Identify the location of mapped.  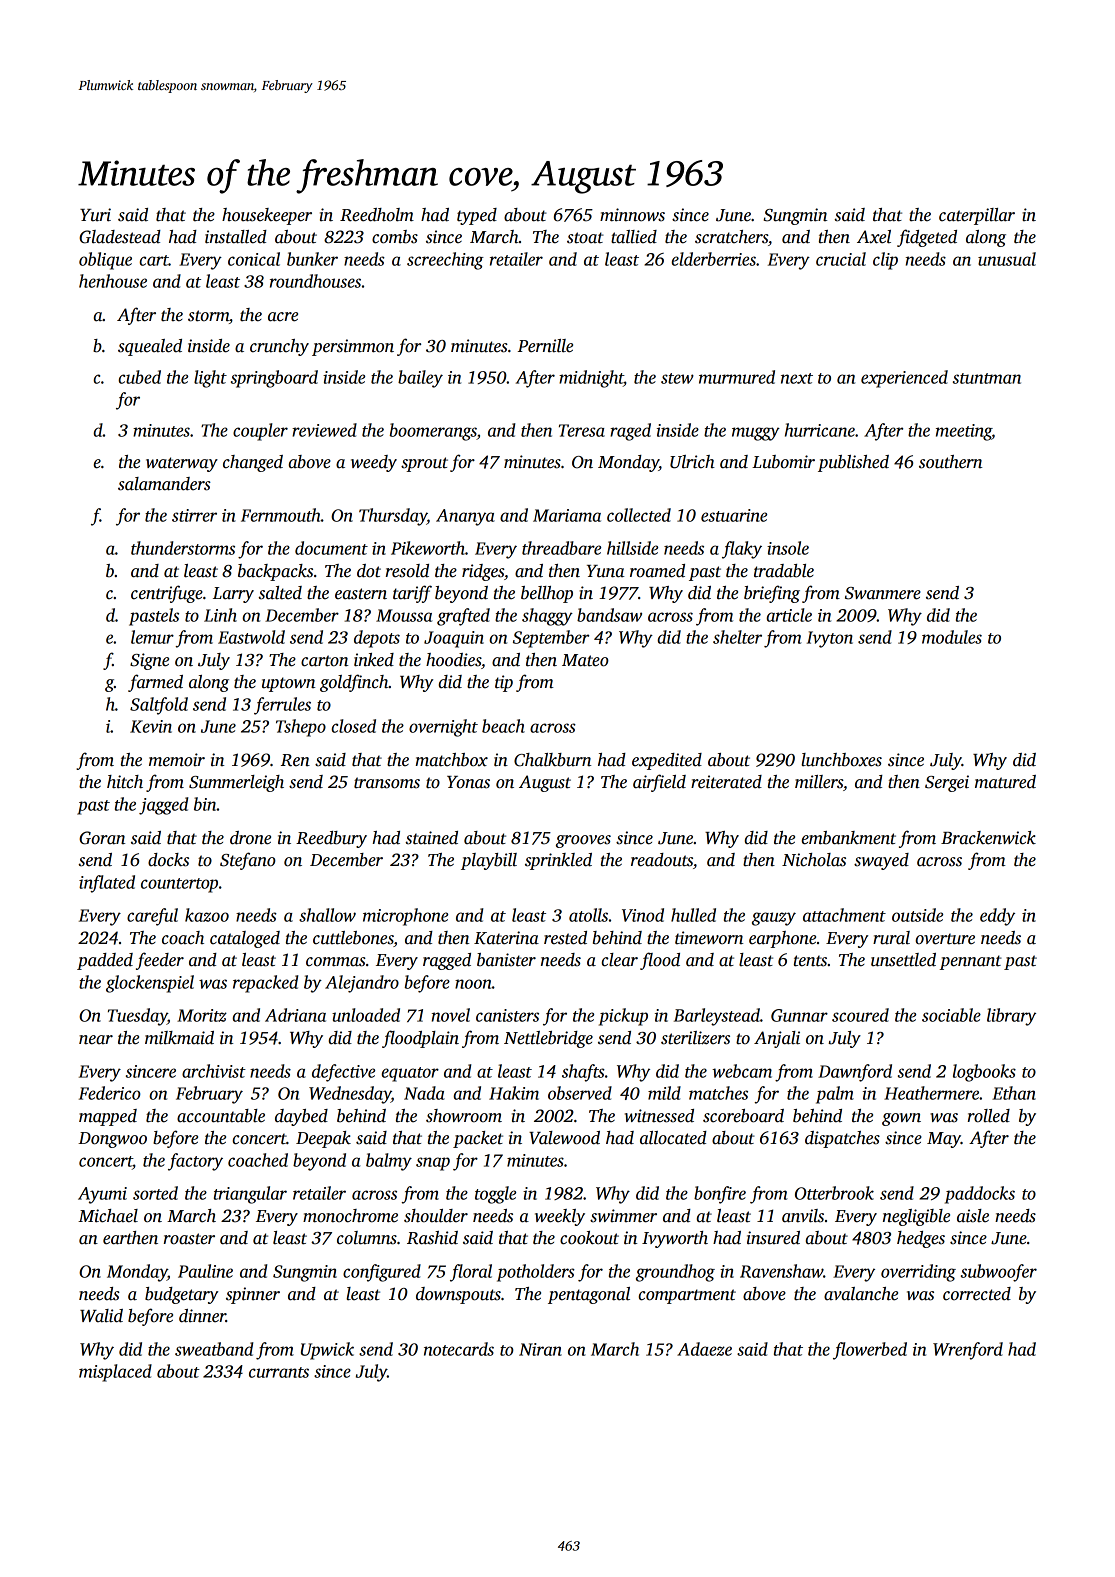
(108, 1117).
